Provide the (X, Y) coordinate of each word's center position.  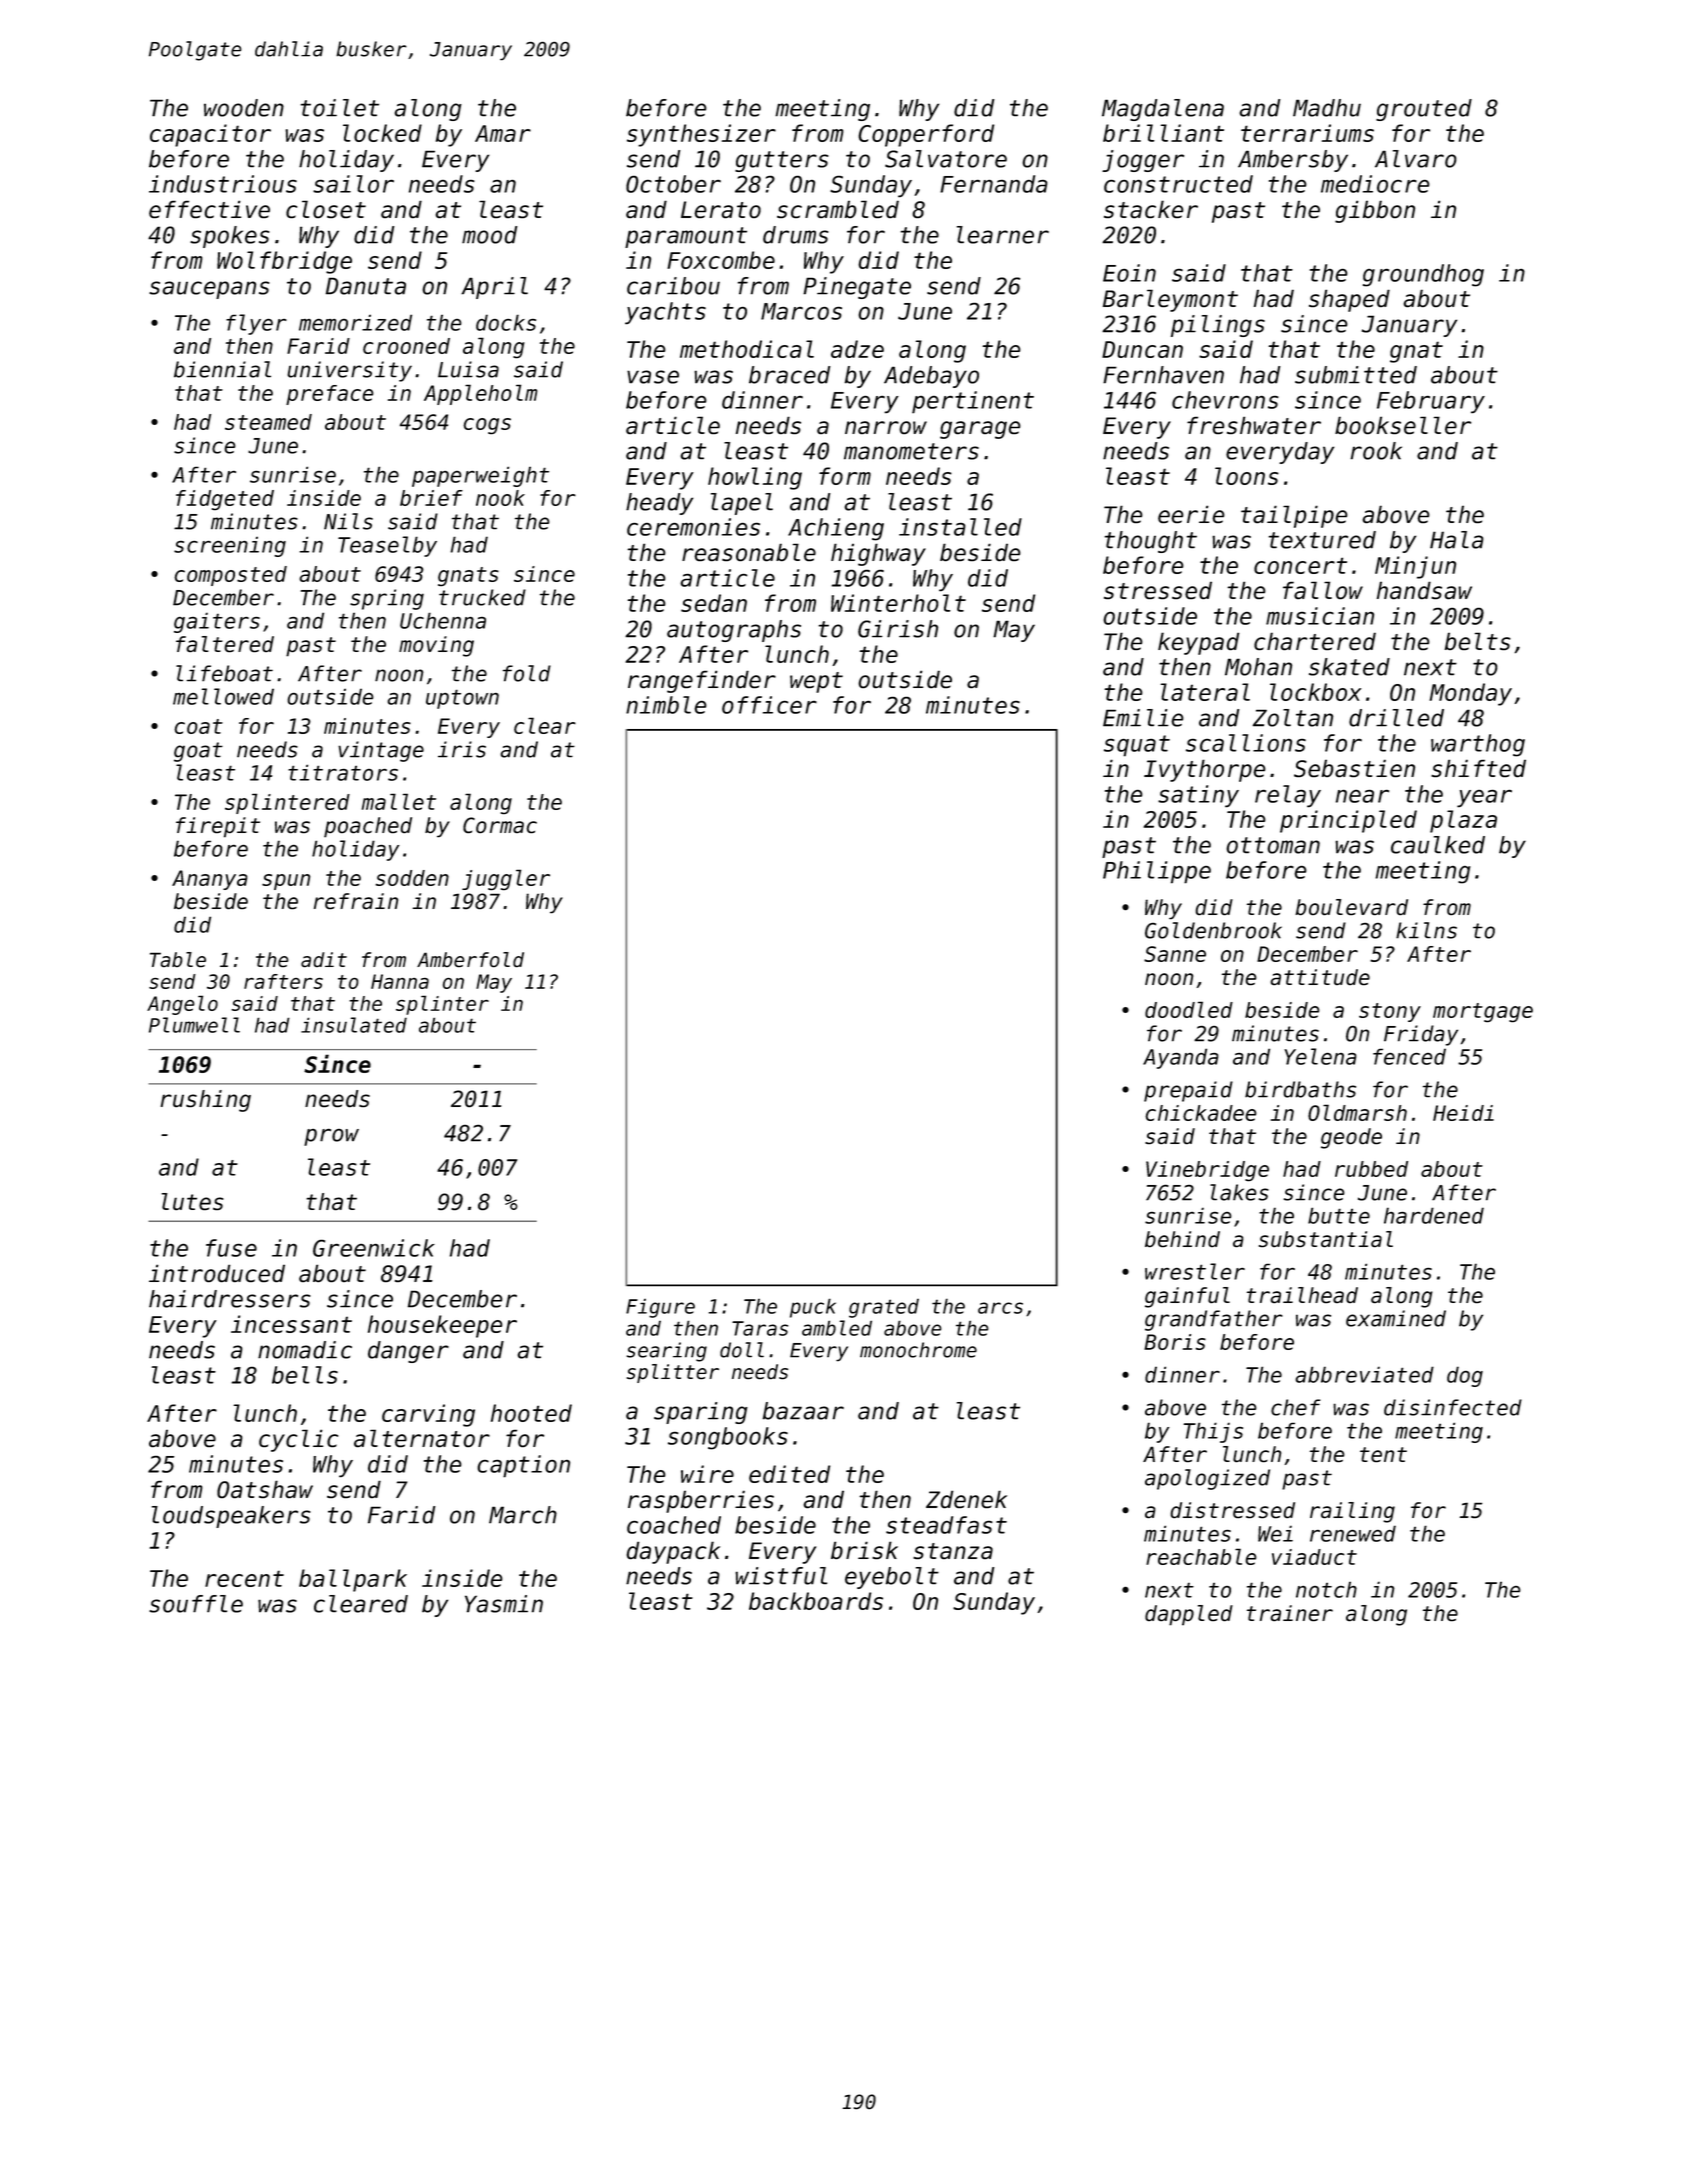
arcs (1000, 1308)
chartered (1315, 641)
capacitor (210, 135)
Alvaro (1416, 159)
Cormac (500, 825)
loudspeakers (231, 1517)
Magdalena (1163, 110)
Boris (1175, 1342)
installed (960, 527)
